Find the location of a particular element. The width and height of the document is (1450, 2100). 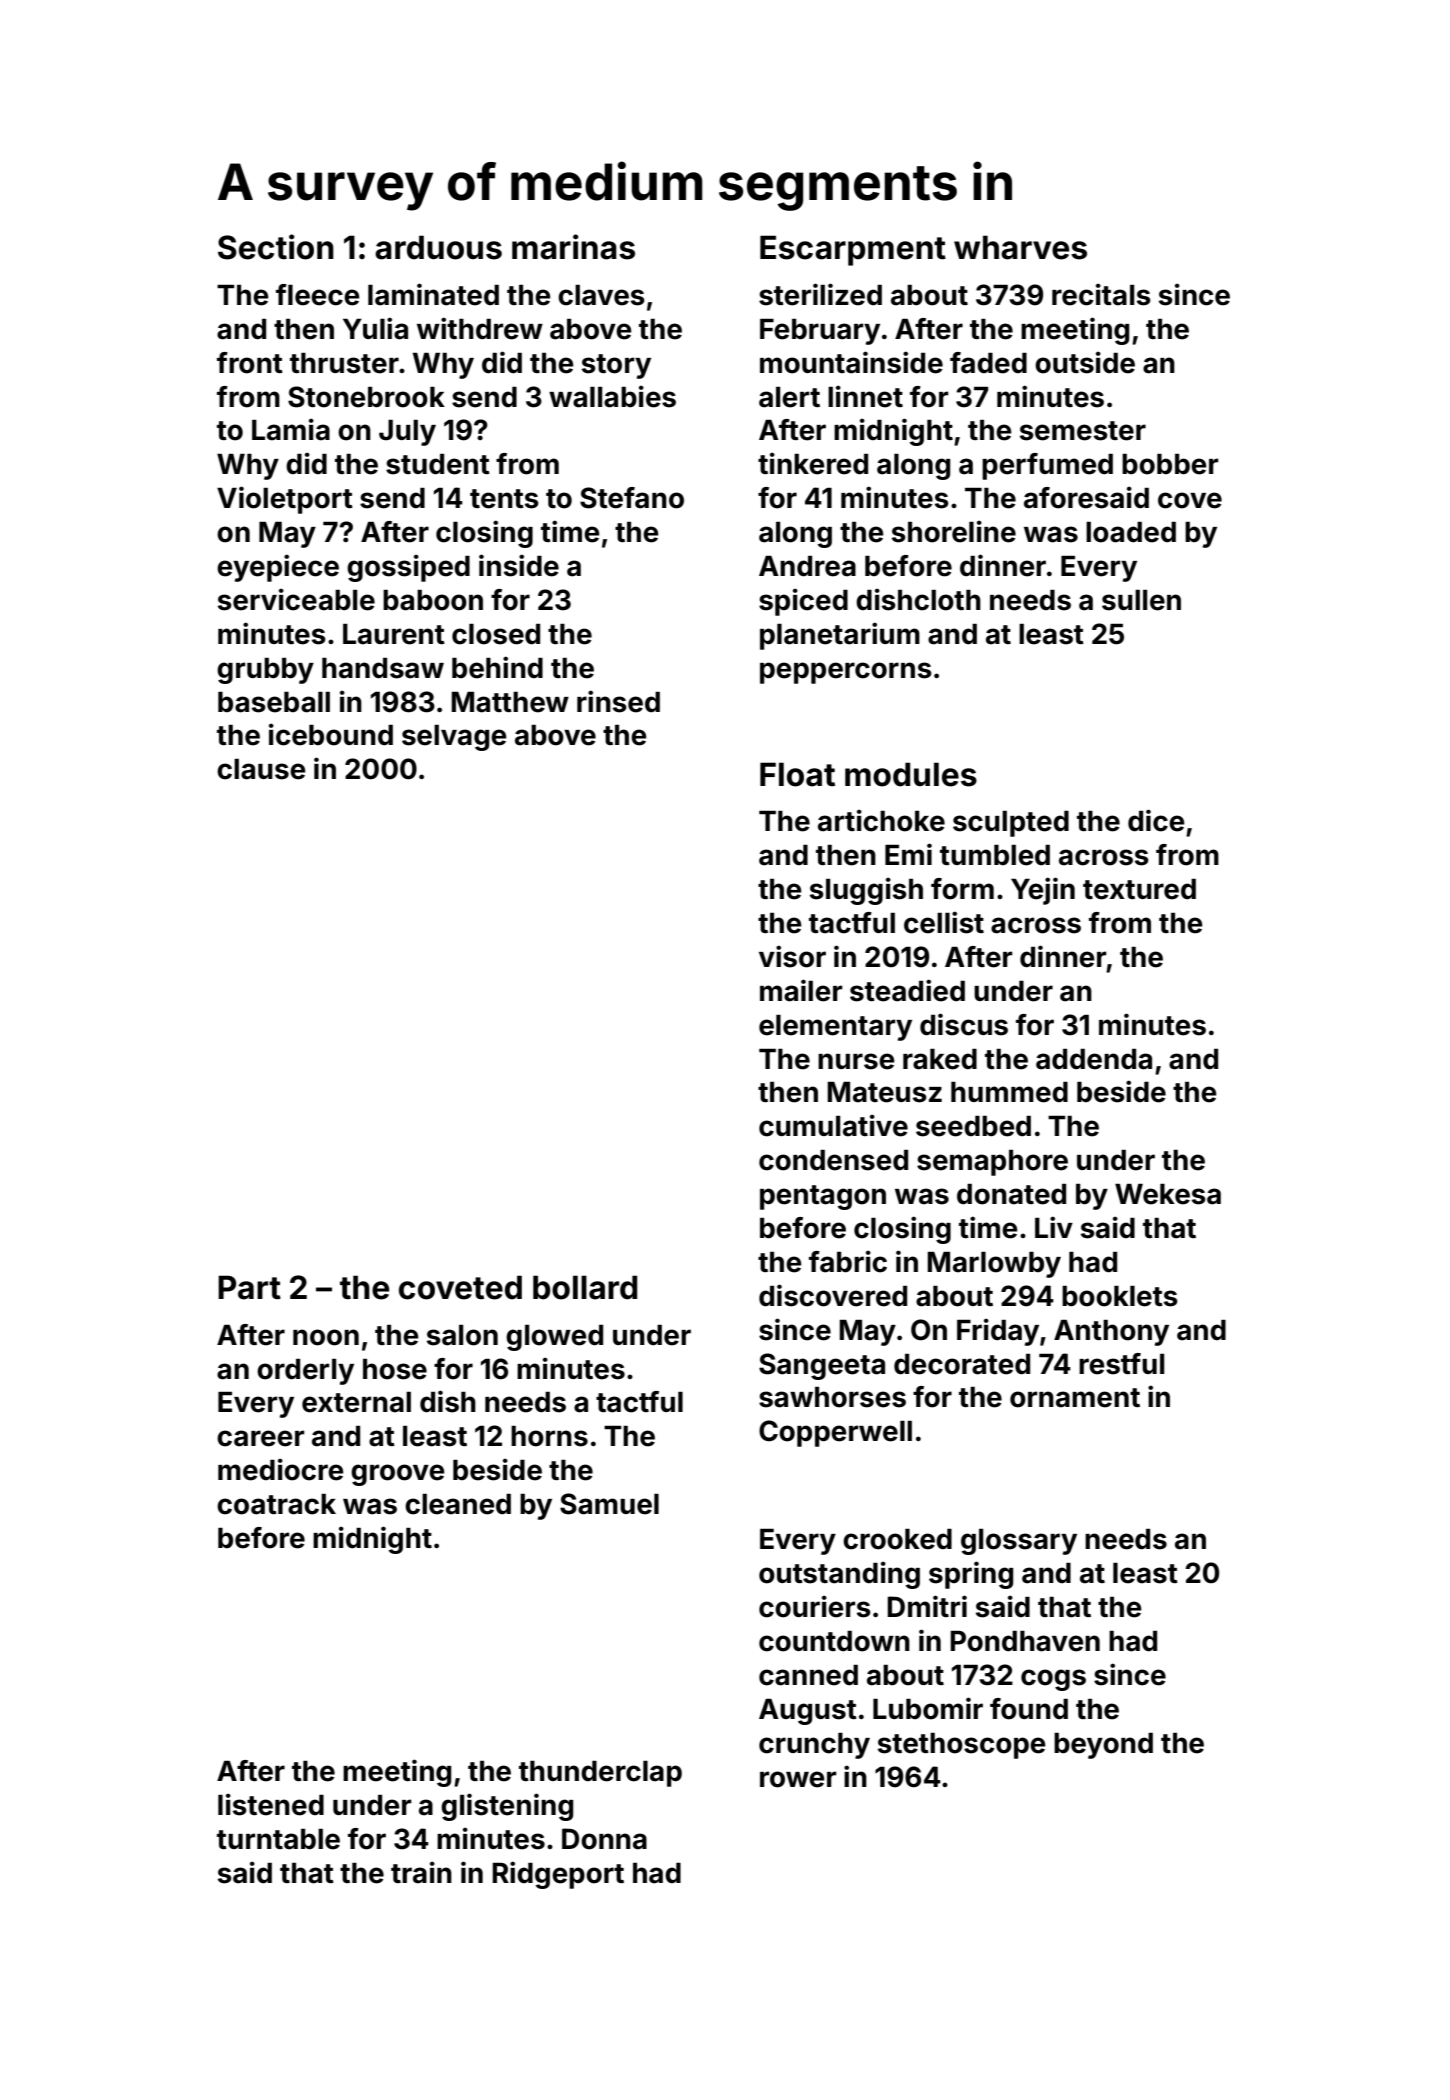

Escarpment is located at coordinates (853, 250).
